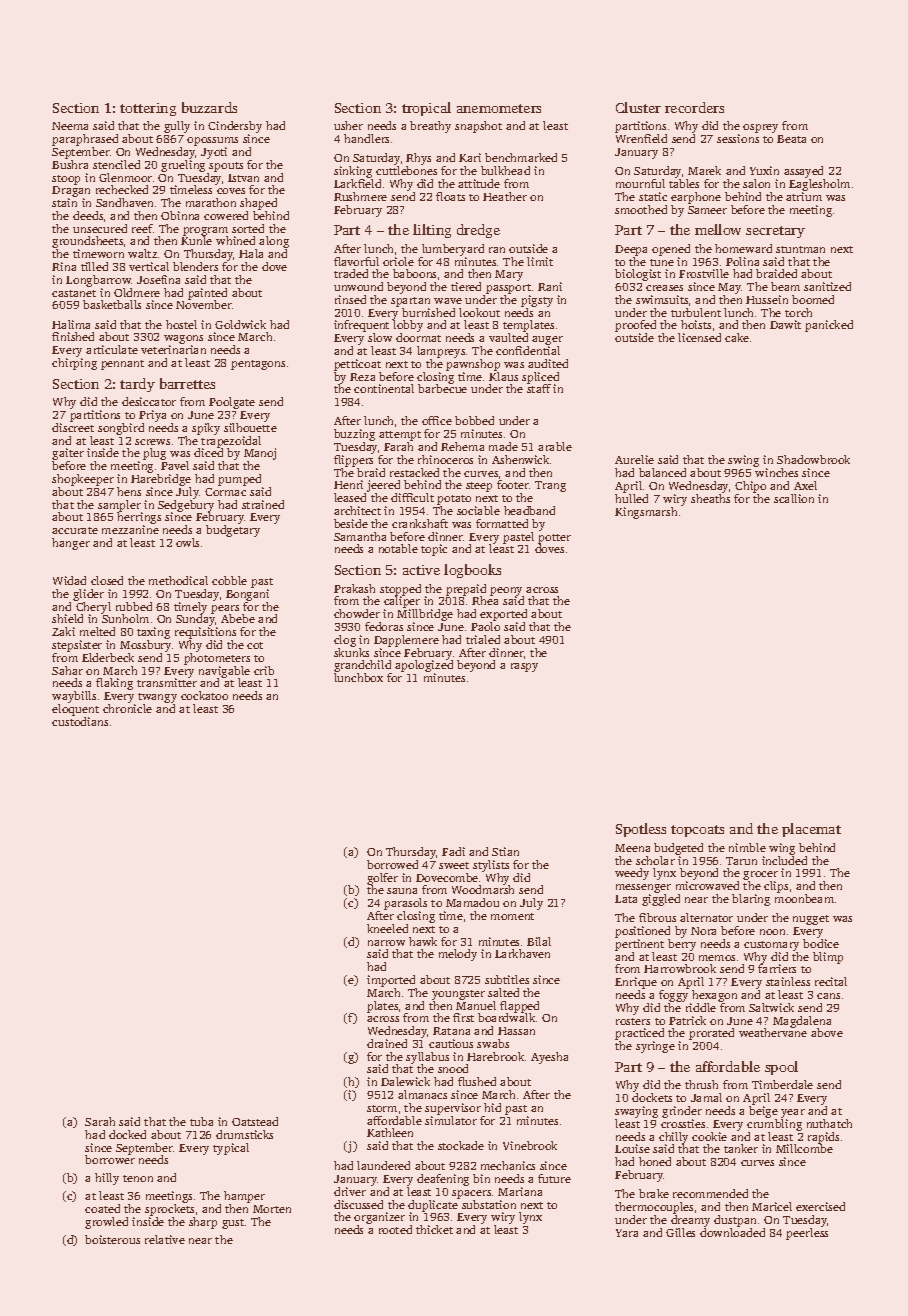 This document has width=908, height=1316. What do you see at coordinates (694, 107) in the document?
I see `recorders` at bounding box center [694, 107].
